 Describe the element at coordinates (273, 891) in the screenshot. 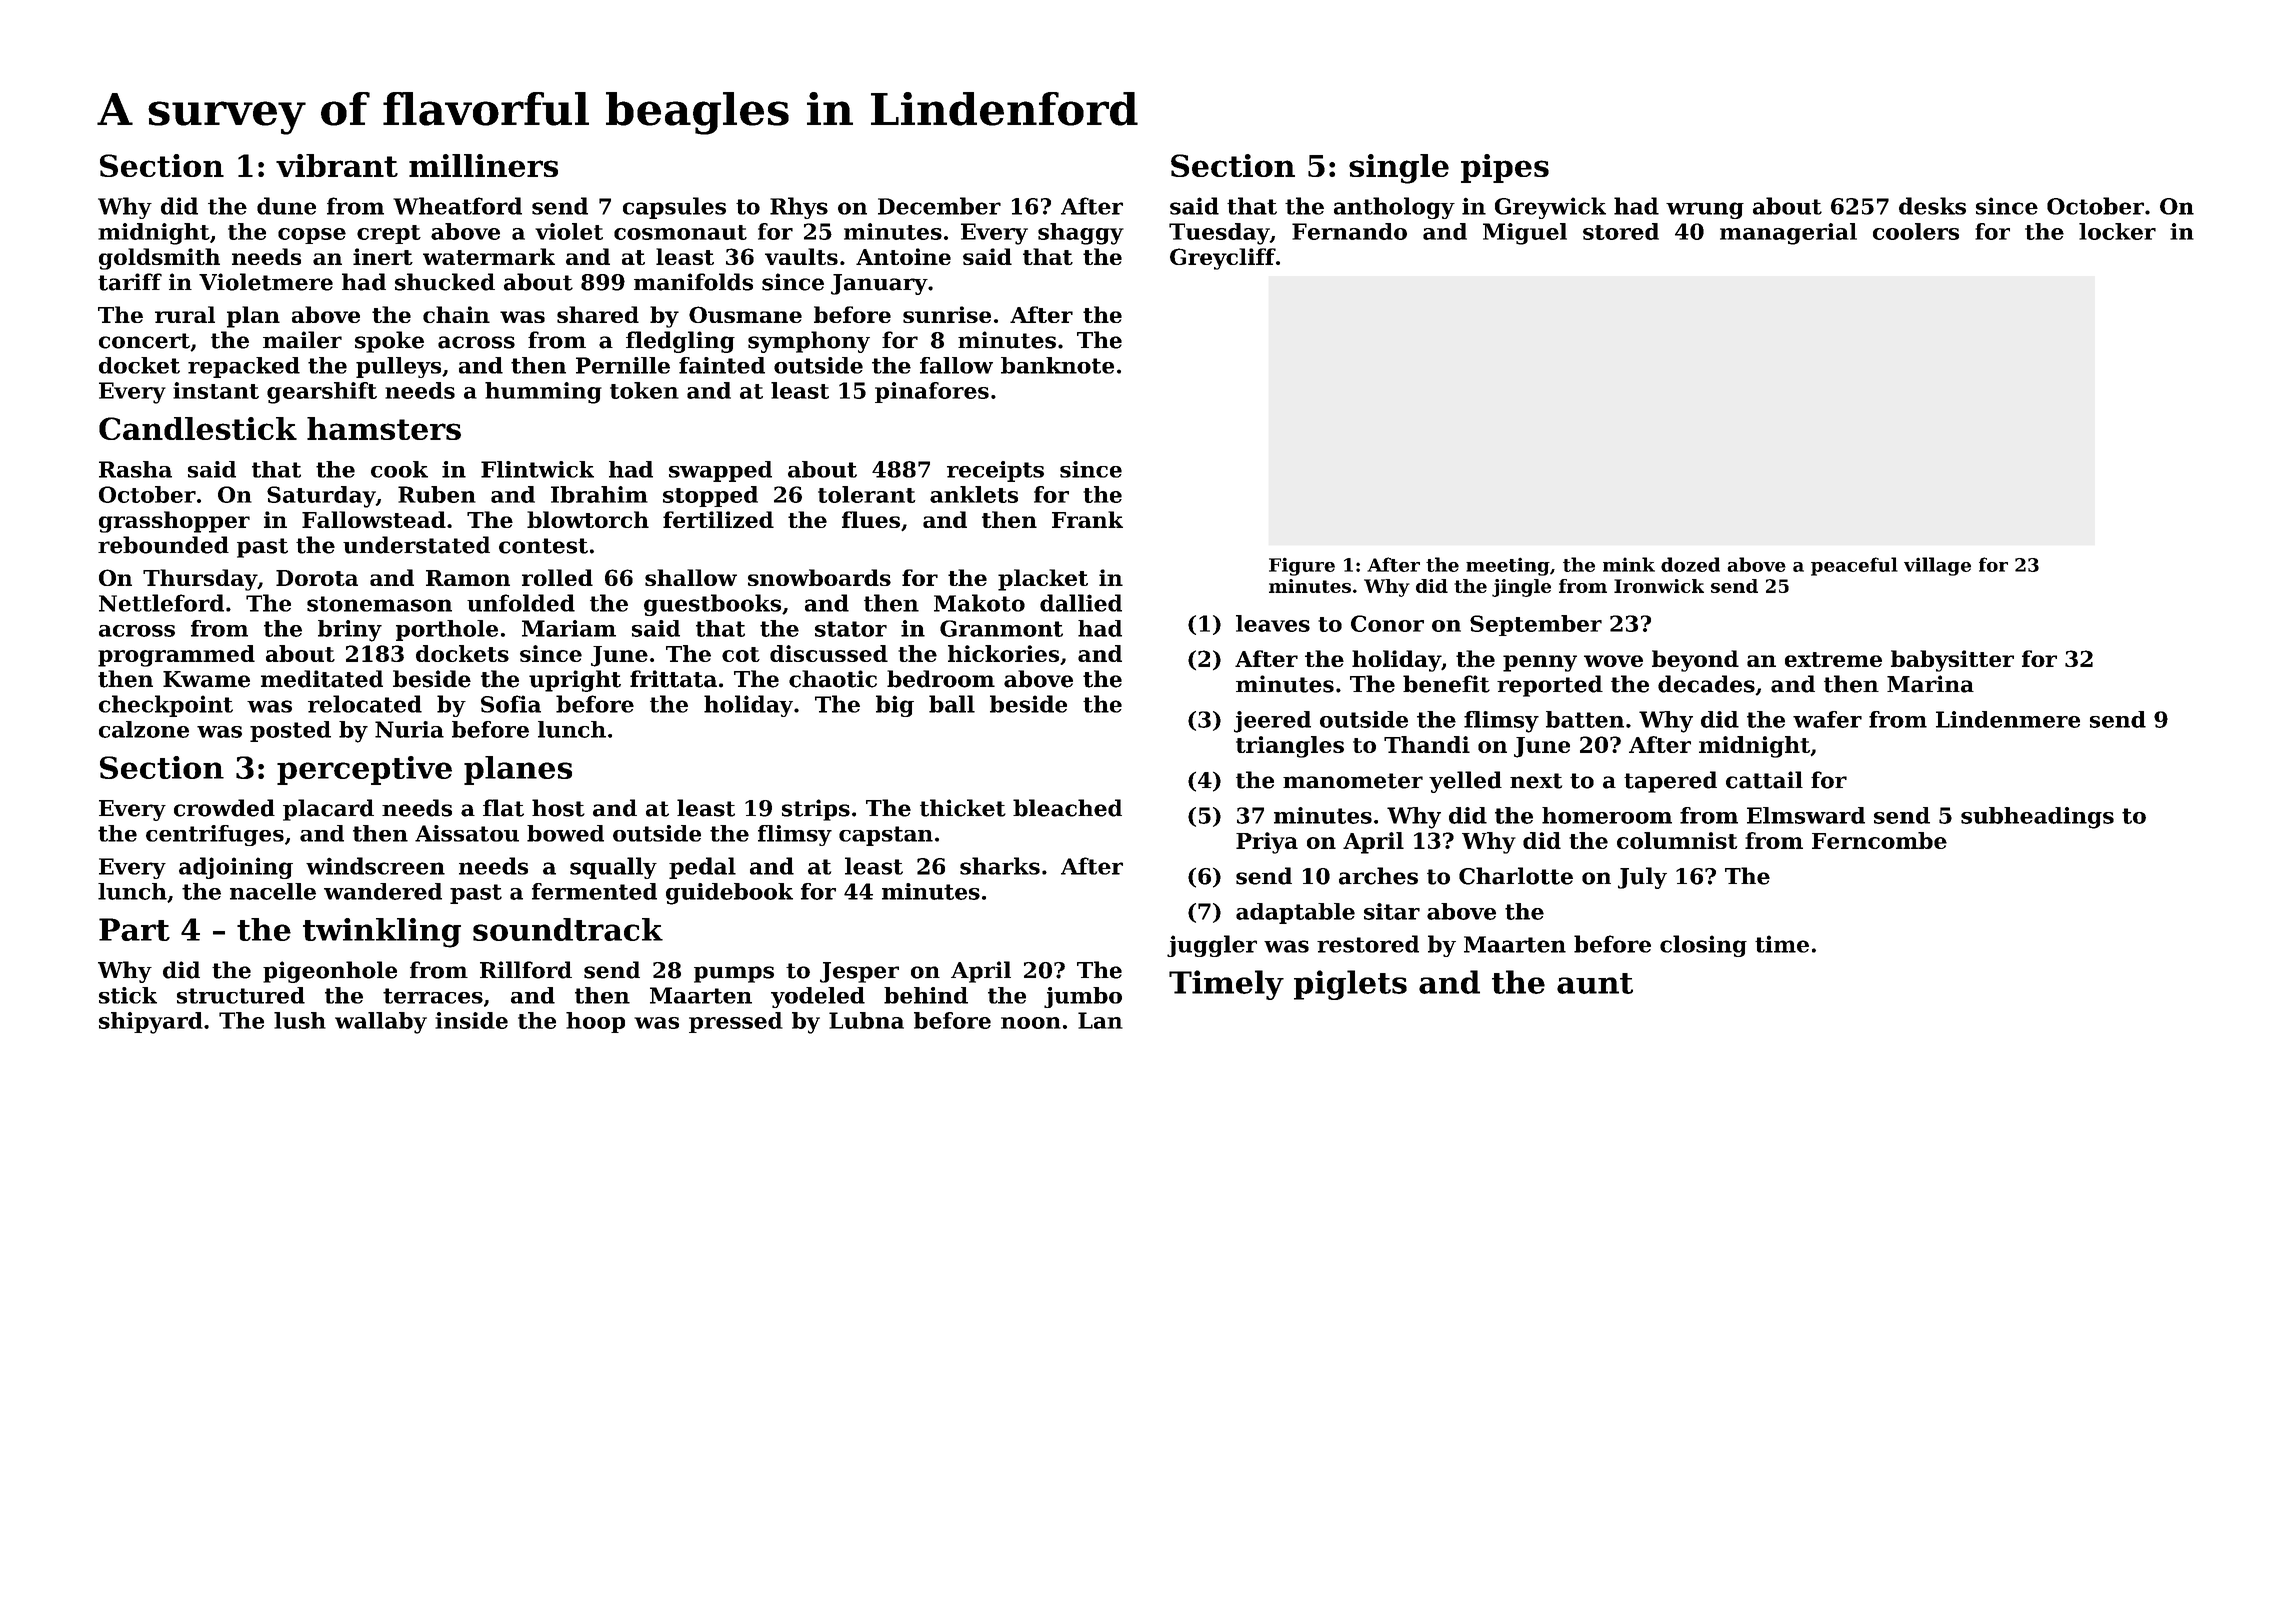

I see `nacelle` at that location.
